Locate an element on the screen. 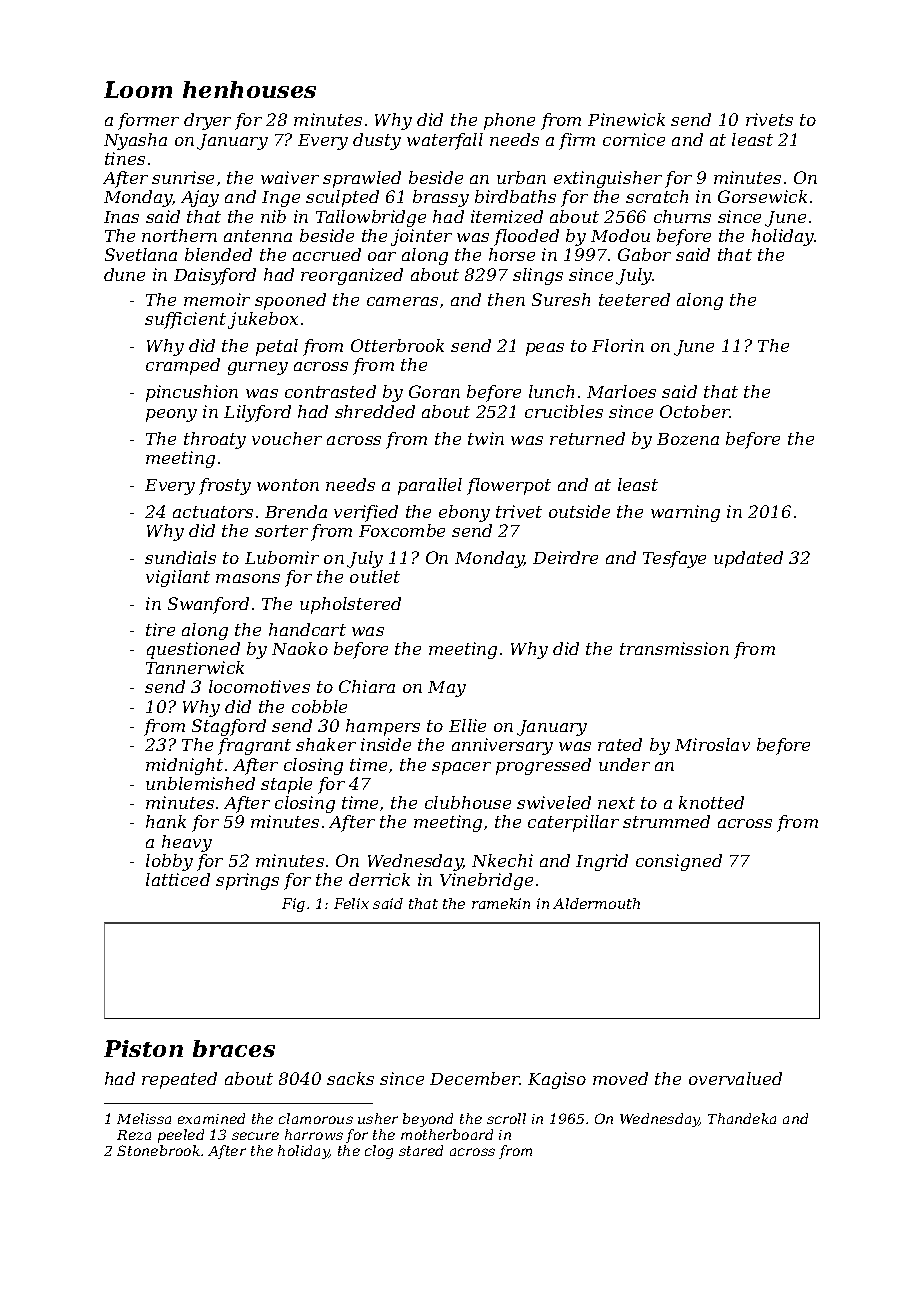 The width and height of the screenshot is (924, 1311). Ellie is located at coordinates (467, 725).
